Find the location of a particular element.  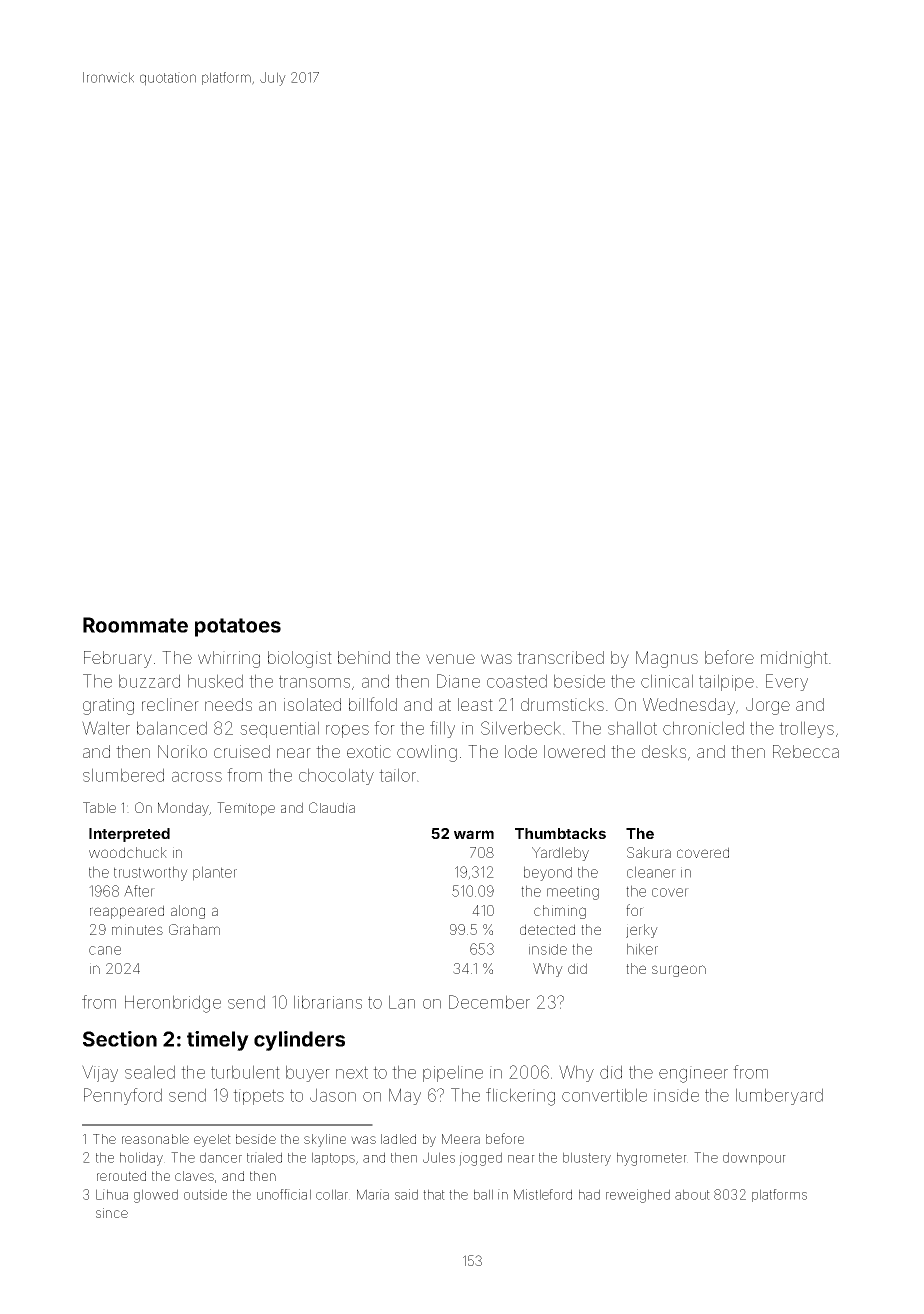

midnight is located at coordinates (794, 659).
